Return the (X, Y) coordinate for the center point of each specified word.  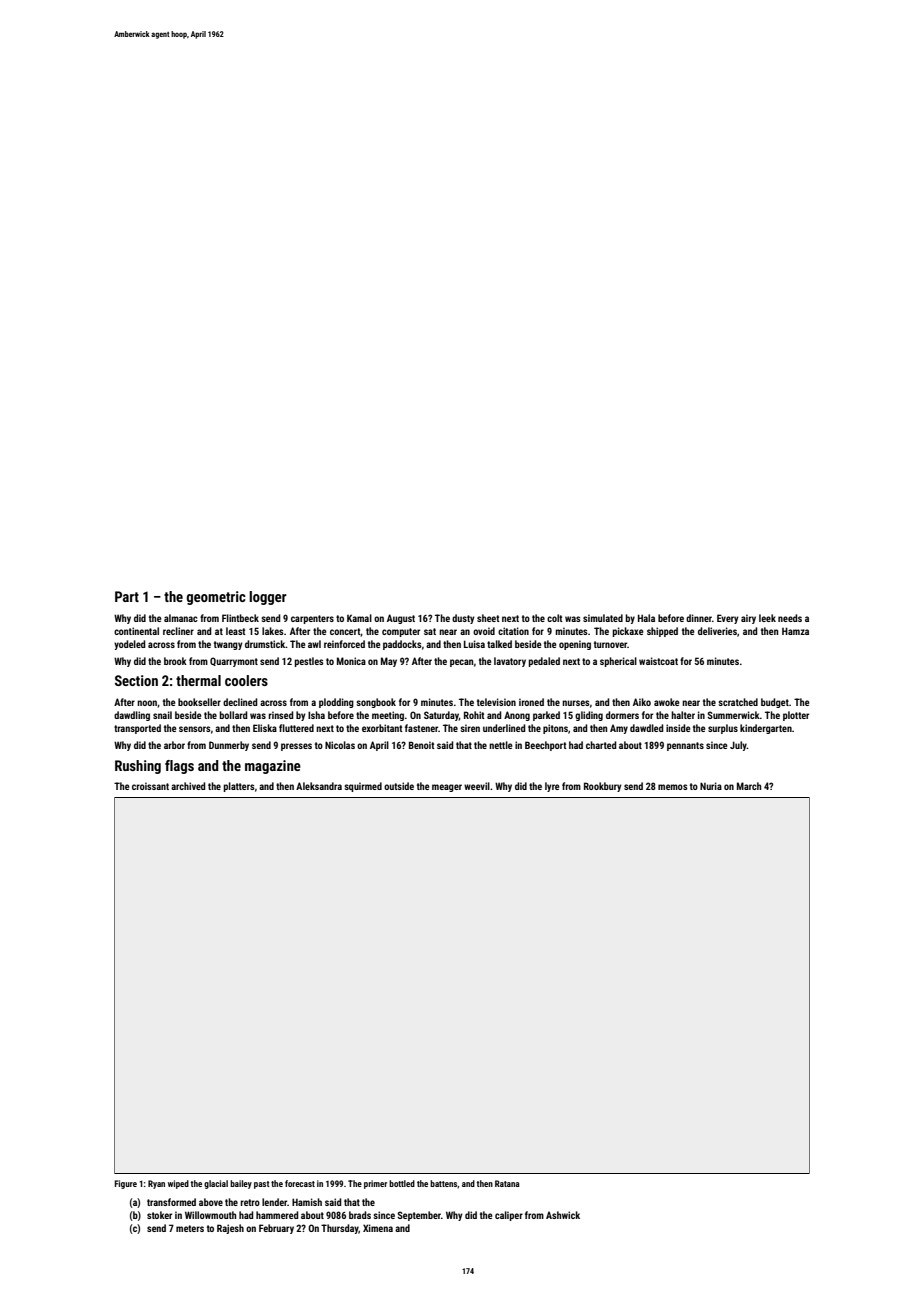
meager (447, 788)
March (749, 786)
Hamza (795, 631)
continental (136, 631)
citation (513, 631)
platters (239, 787)
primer (375, 1184)
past (262, 1185)
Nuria (711, 786)
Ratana (507, 1183)
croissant (150, 786)
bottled (402, 1183)
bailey (241, 1184)
